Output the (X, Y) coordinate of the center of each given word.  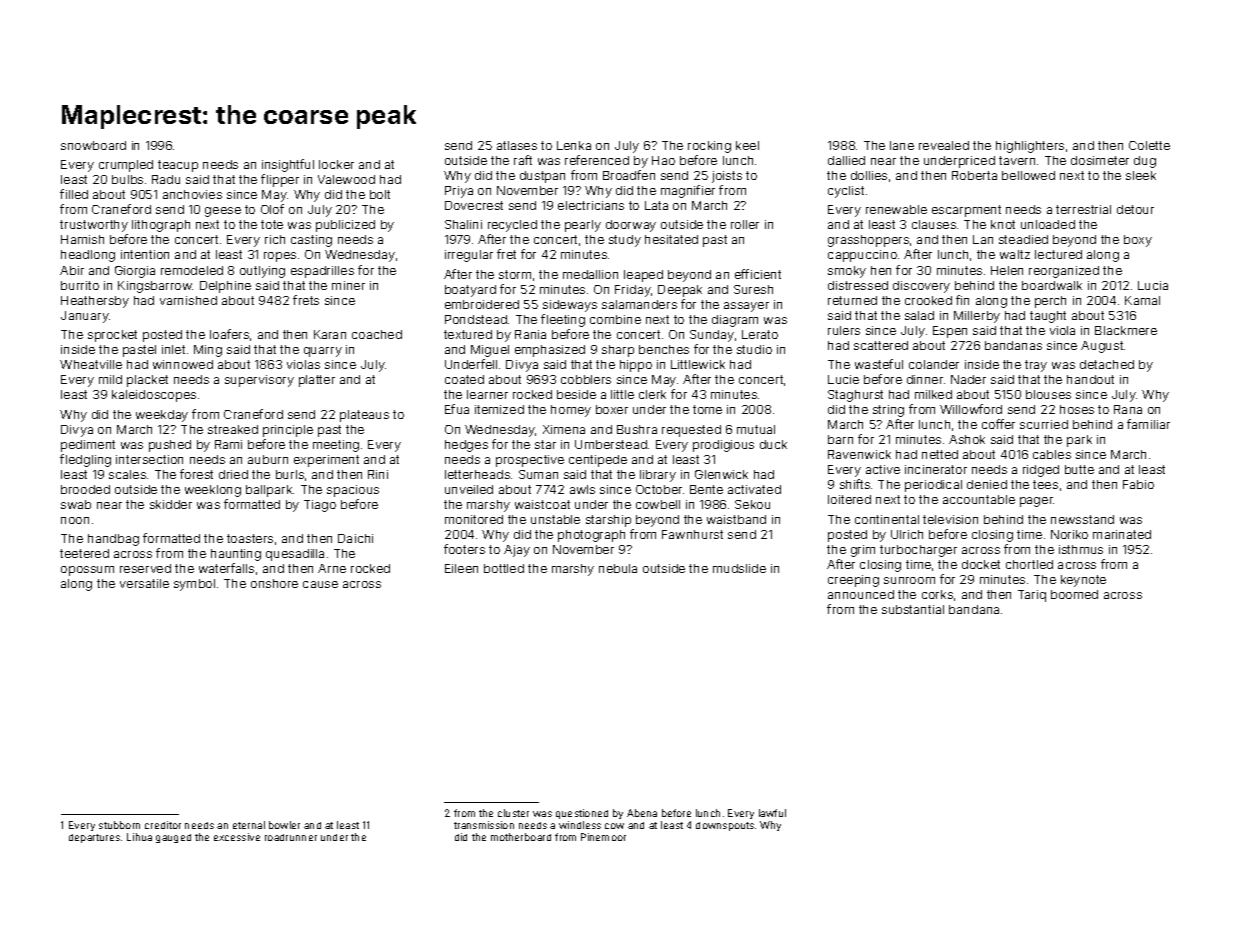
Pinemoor (603, 837)
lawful (772, 813)
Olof (272, 209)
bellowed (1028, 175)
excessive (237, 837)
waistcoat (542, 504)
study (625, 241)
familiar (1148, 424)
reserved (145, 568)
